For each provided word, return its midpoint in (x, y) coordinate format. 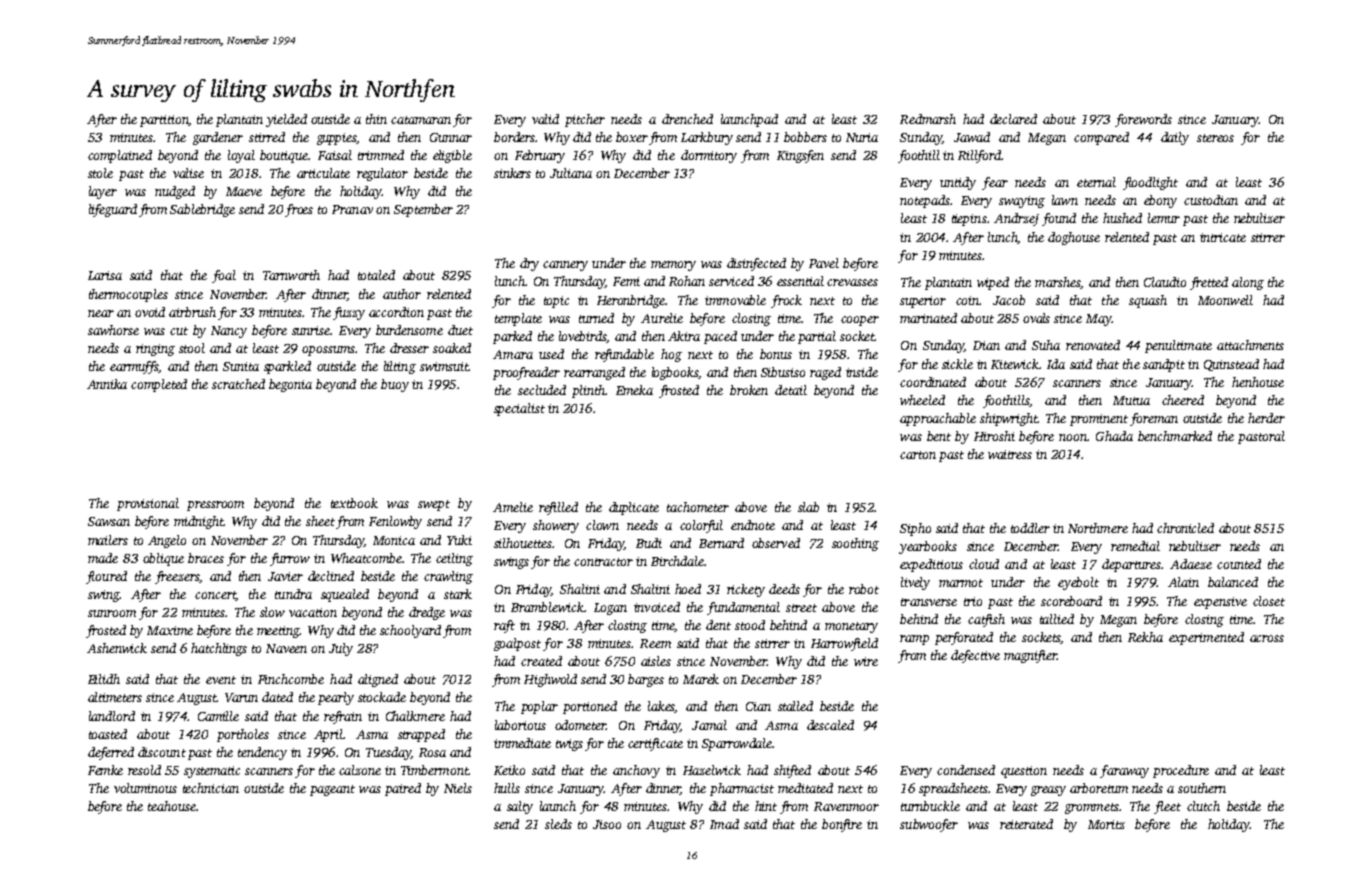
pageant (332, 790)
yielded (286, 120)
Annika (107, 384)
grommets (1092, 808)
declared (1013, 119)
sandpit (1164, 365)
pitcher (585, 120)
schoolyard (410, 631)
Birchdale (677, 561)
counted (1239, 564)
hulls (507, 788)
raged (825, 373)
